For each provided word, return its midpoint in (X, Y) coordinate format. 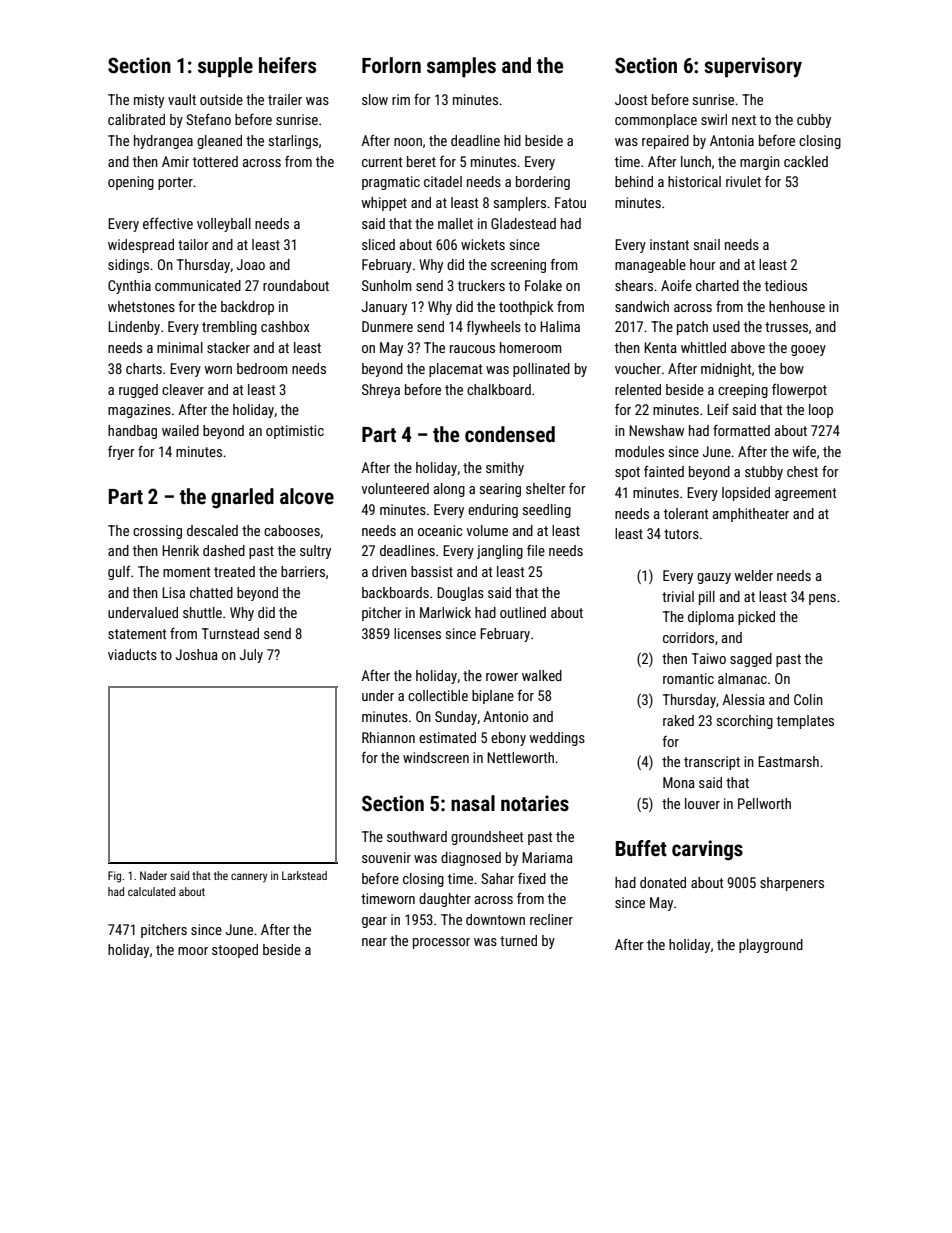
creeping (743, 391)
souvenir (386, 857)
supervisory (753, 67)
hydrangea (163, 142)
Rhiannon (388, 737)
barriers (303, 571)
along (449, 490)
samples (461, 67)
